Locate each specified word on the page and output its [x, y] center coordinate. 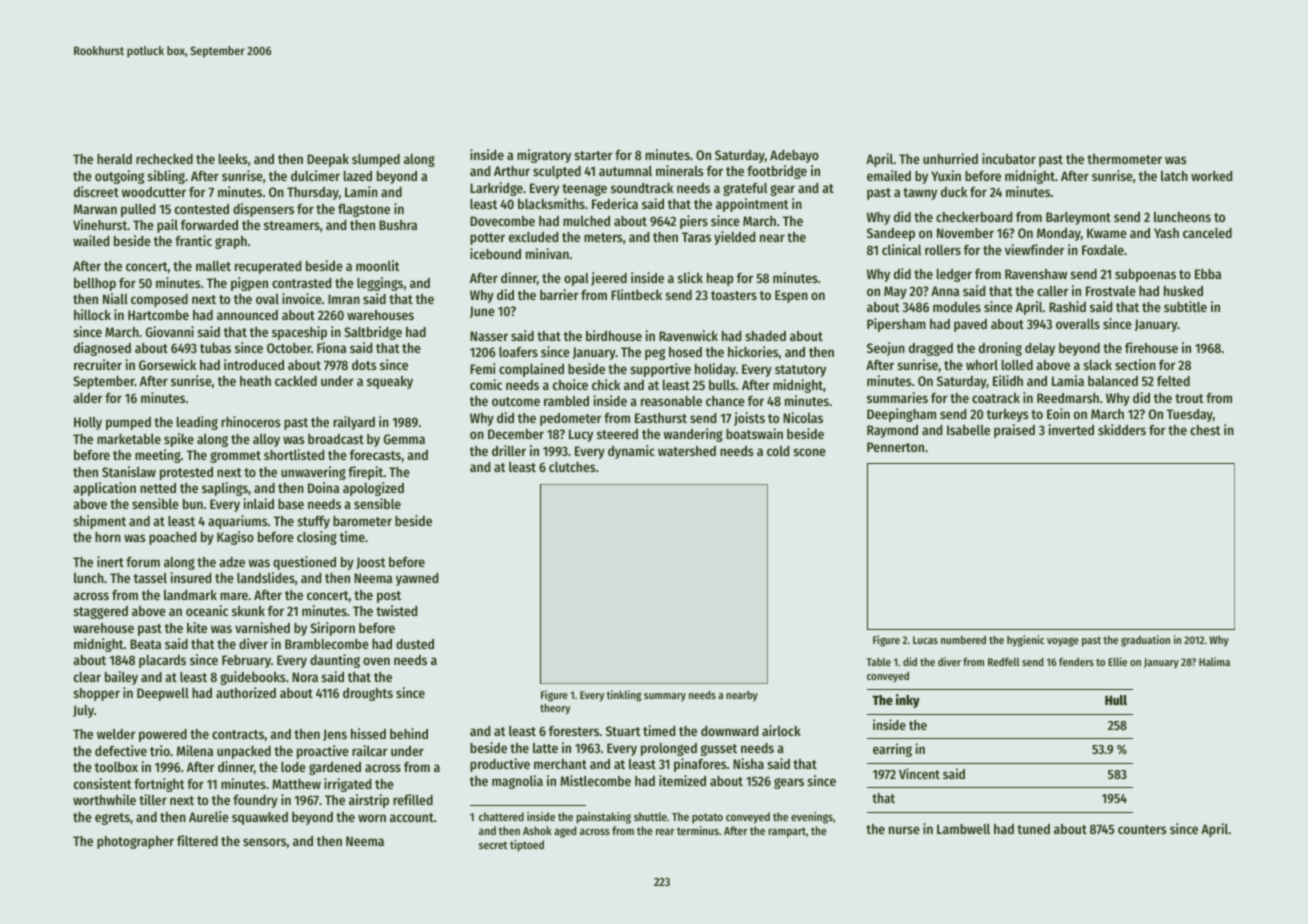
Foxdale [1103, 250]
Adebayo [794, 156]
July [83, 711]
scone [809, 452]
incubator [1009, 158]
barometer [362, 521]
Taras [696, 237]
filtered [197, 840]
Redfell [1004, 661]
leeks [233, 159]
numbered [963, 640]
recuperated [268, 267]
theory [555, 709]
